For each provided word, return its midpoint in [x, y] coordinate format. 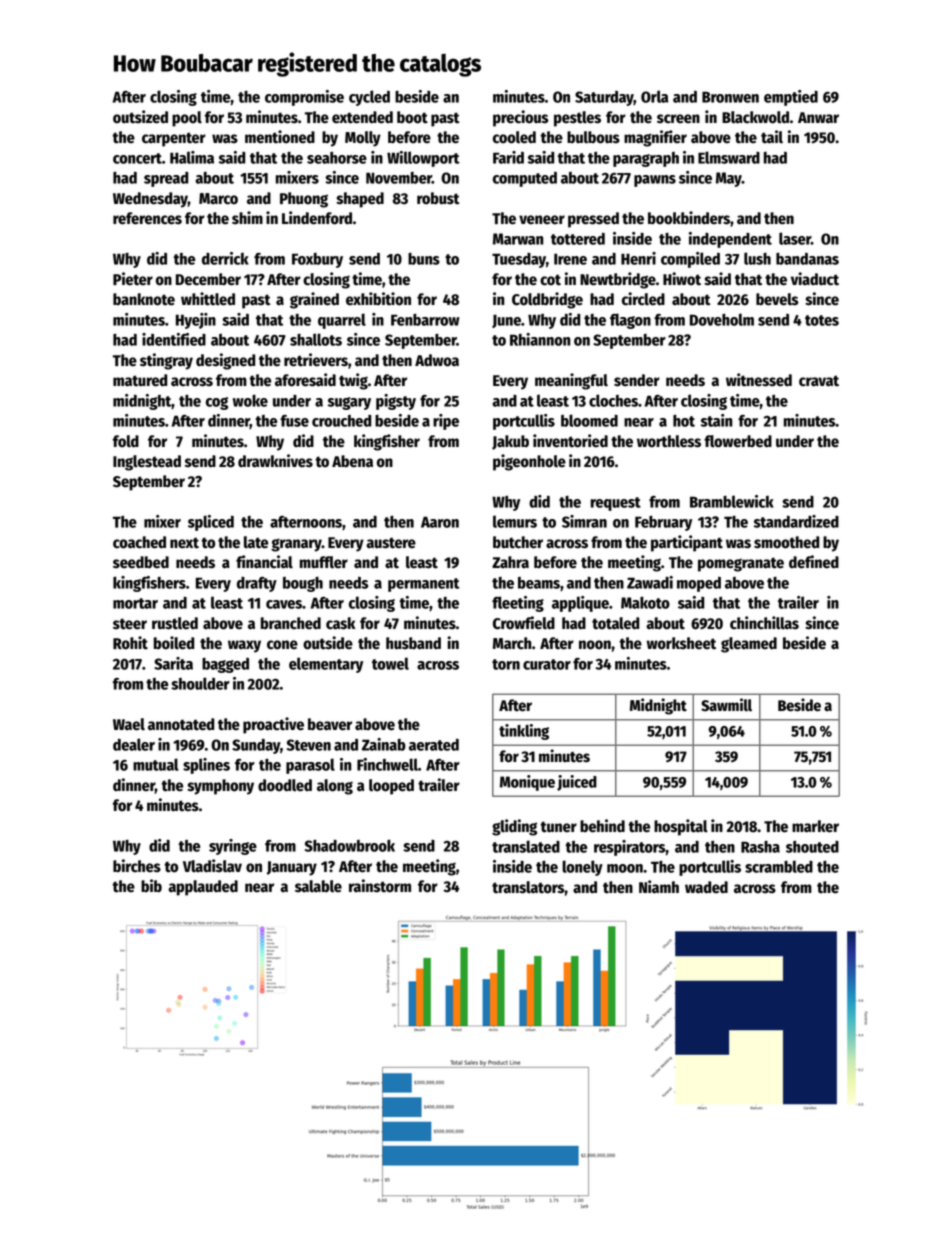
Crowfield [524, 623]
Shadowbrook [350, 845]
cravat [819, 381]
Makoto [645, 602]
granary [296, 545]
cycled [369, 98]
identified [174, 339]
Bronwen [730, 97]
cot [550, 280]
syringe [233, 847]
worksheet [681, 643]
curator [547, 664]
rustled [175, 623]
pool [187, 119]
